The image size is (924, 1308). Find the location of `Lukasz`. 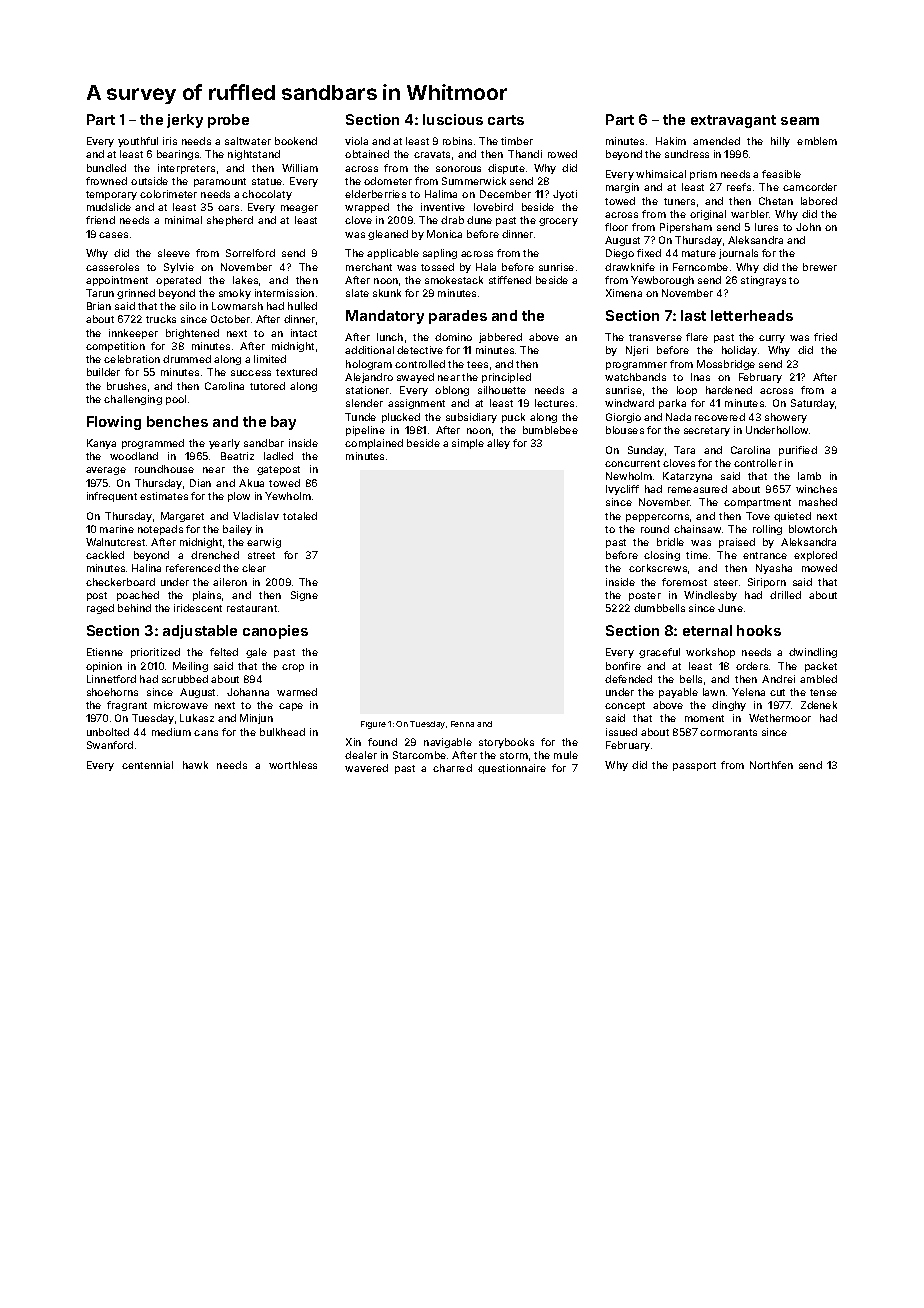

Lukasz is located at coordinates (197, 718).
